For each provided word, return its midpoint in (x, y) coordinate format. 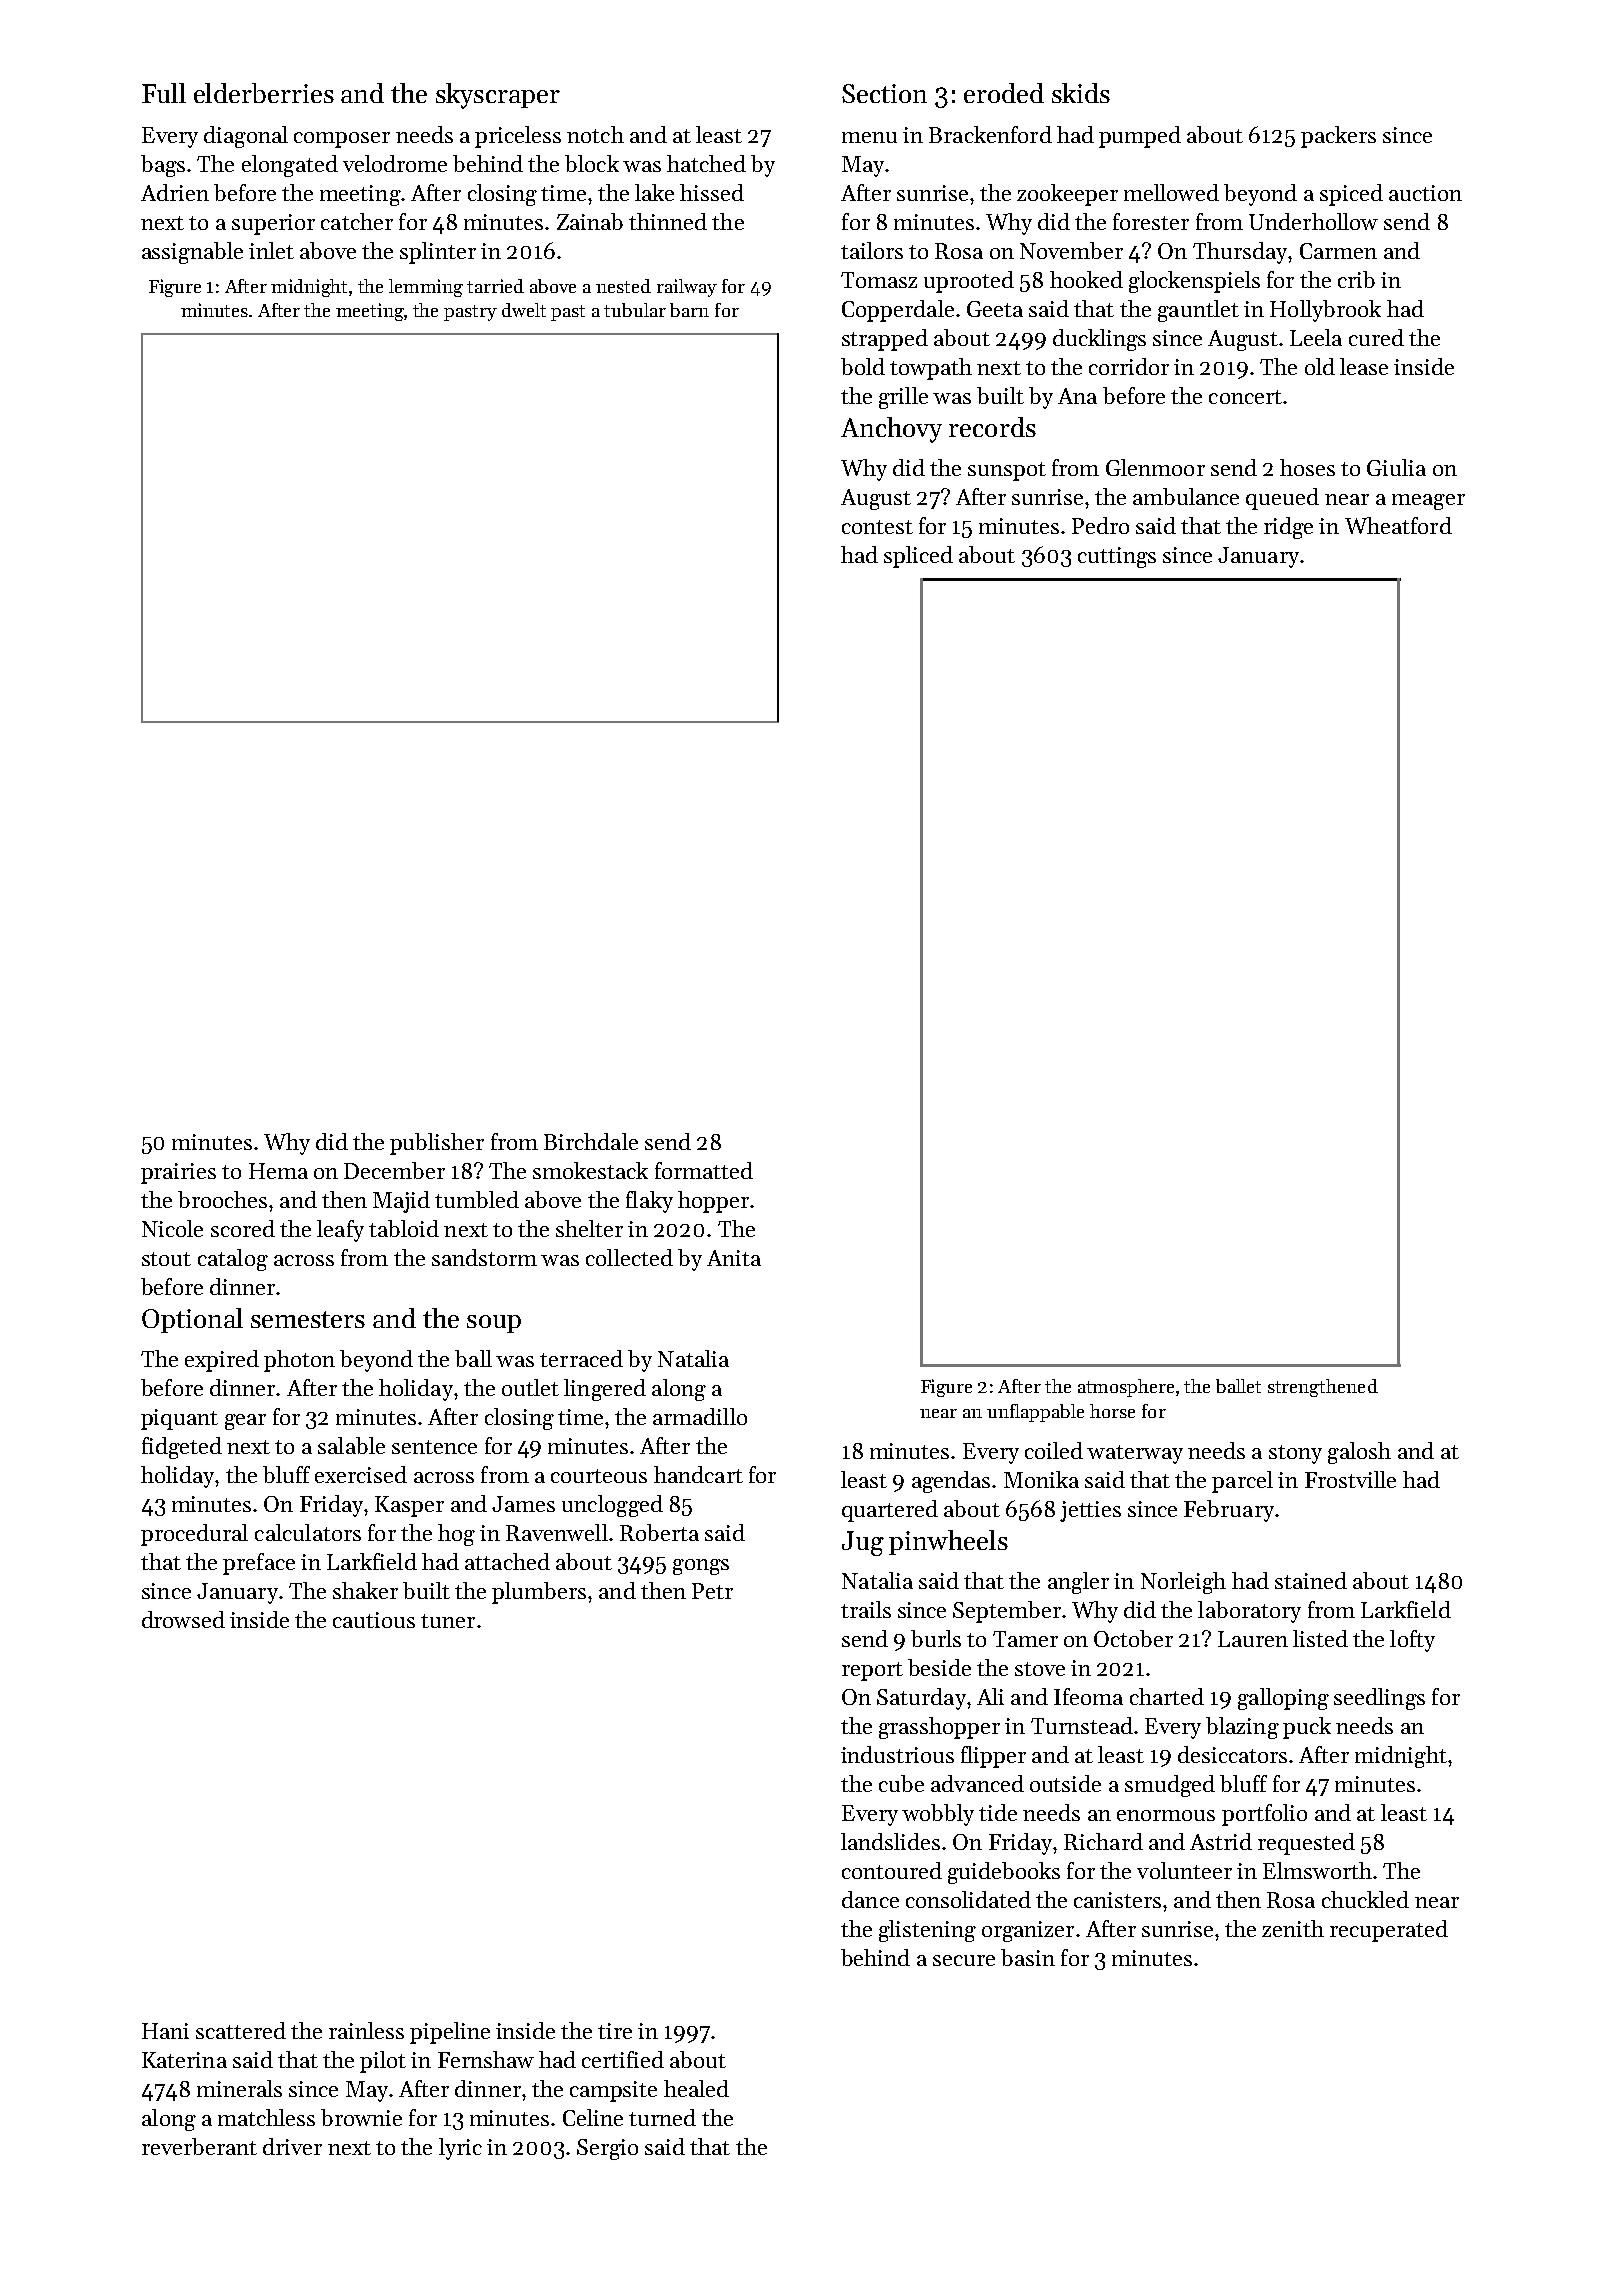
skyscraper (498, 96)
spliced (918, 557)
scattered (241, 2030)
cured (1376, 337)
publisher (437, 1144)
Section (884, 93)
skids (1081, 93)
